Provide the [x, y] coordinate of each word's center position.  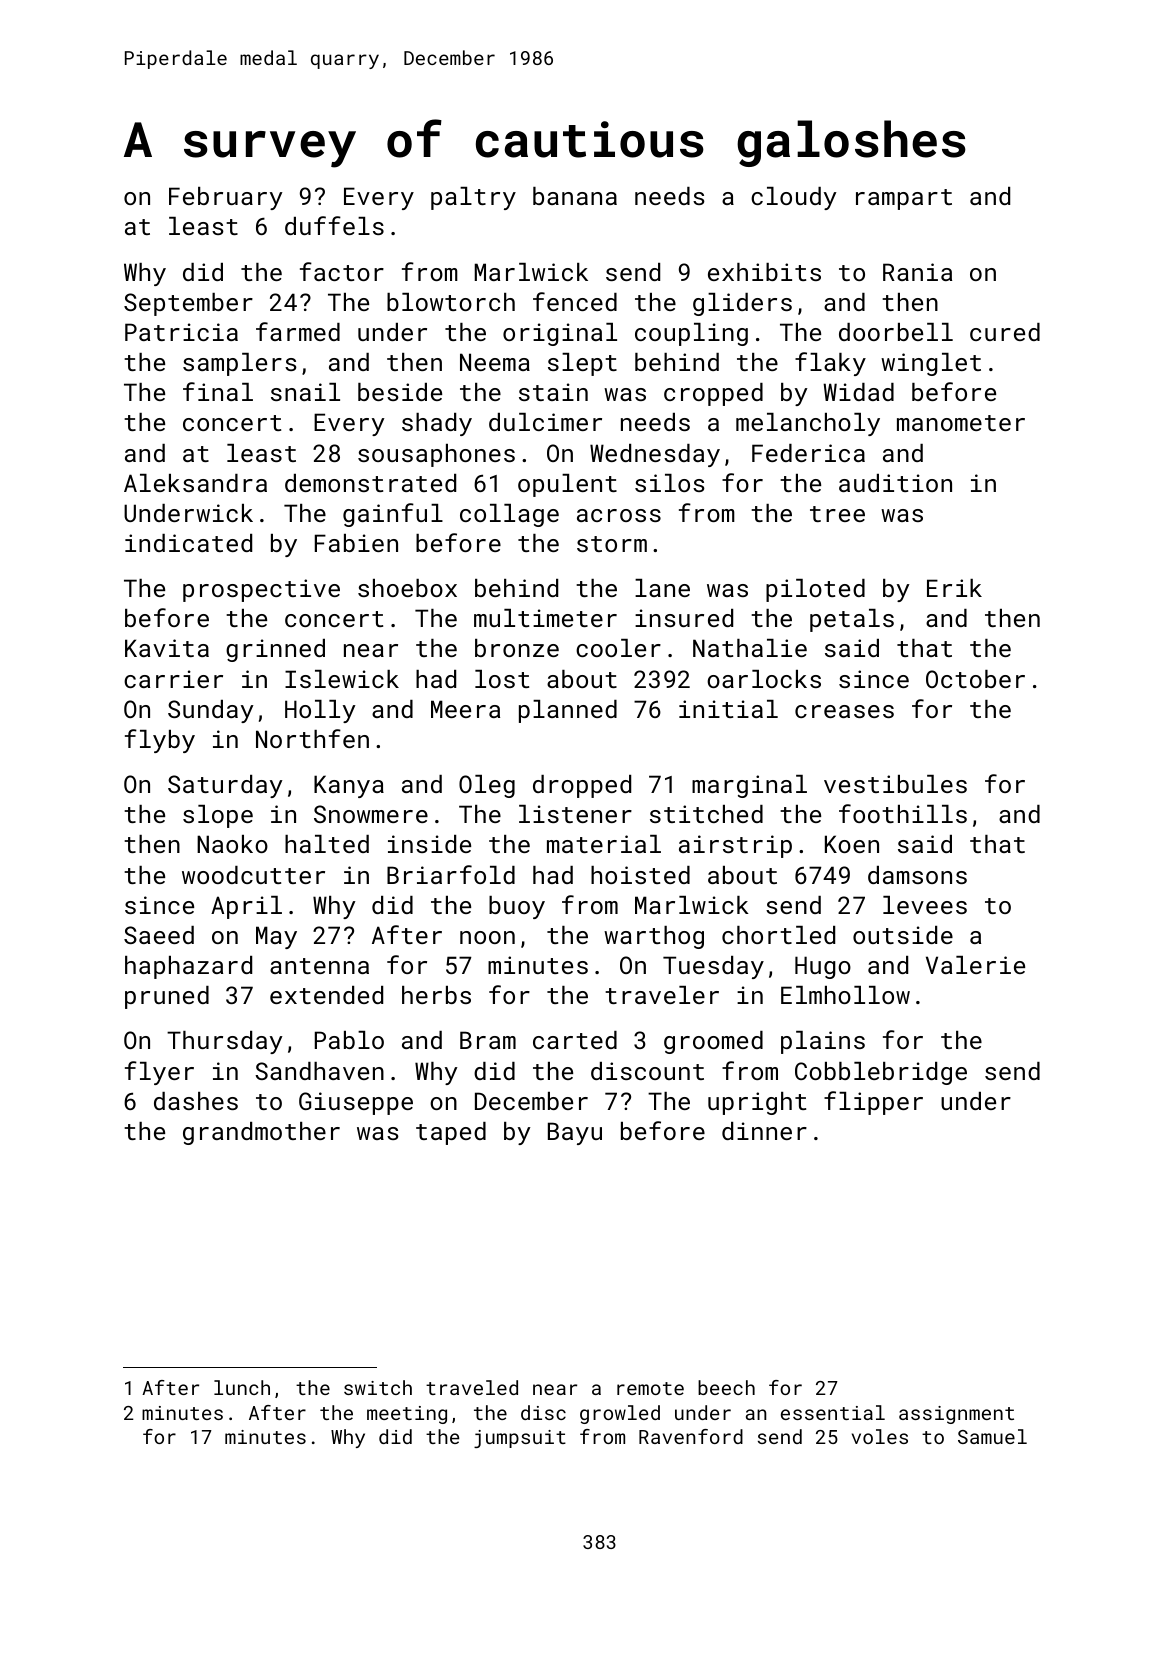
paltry [473, 198]
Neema [495, 362]
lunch [242, 1387]
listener [575, 814]
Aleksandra [195, 483]
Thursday [225, 1042]
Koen [852, 844]
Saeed [159, 935]
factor [342, 271]
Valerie [975, 965]
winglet [931, 364]
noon [487, 937]
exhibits [764, 272]
